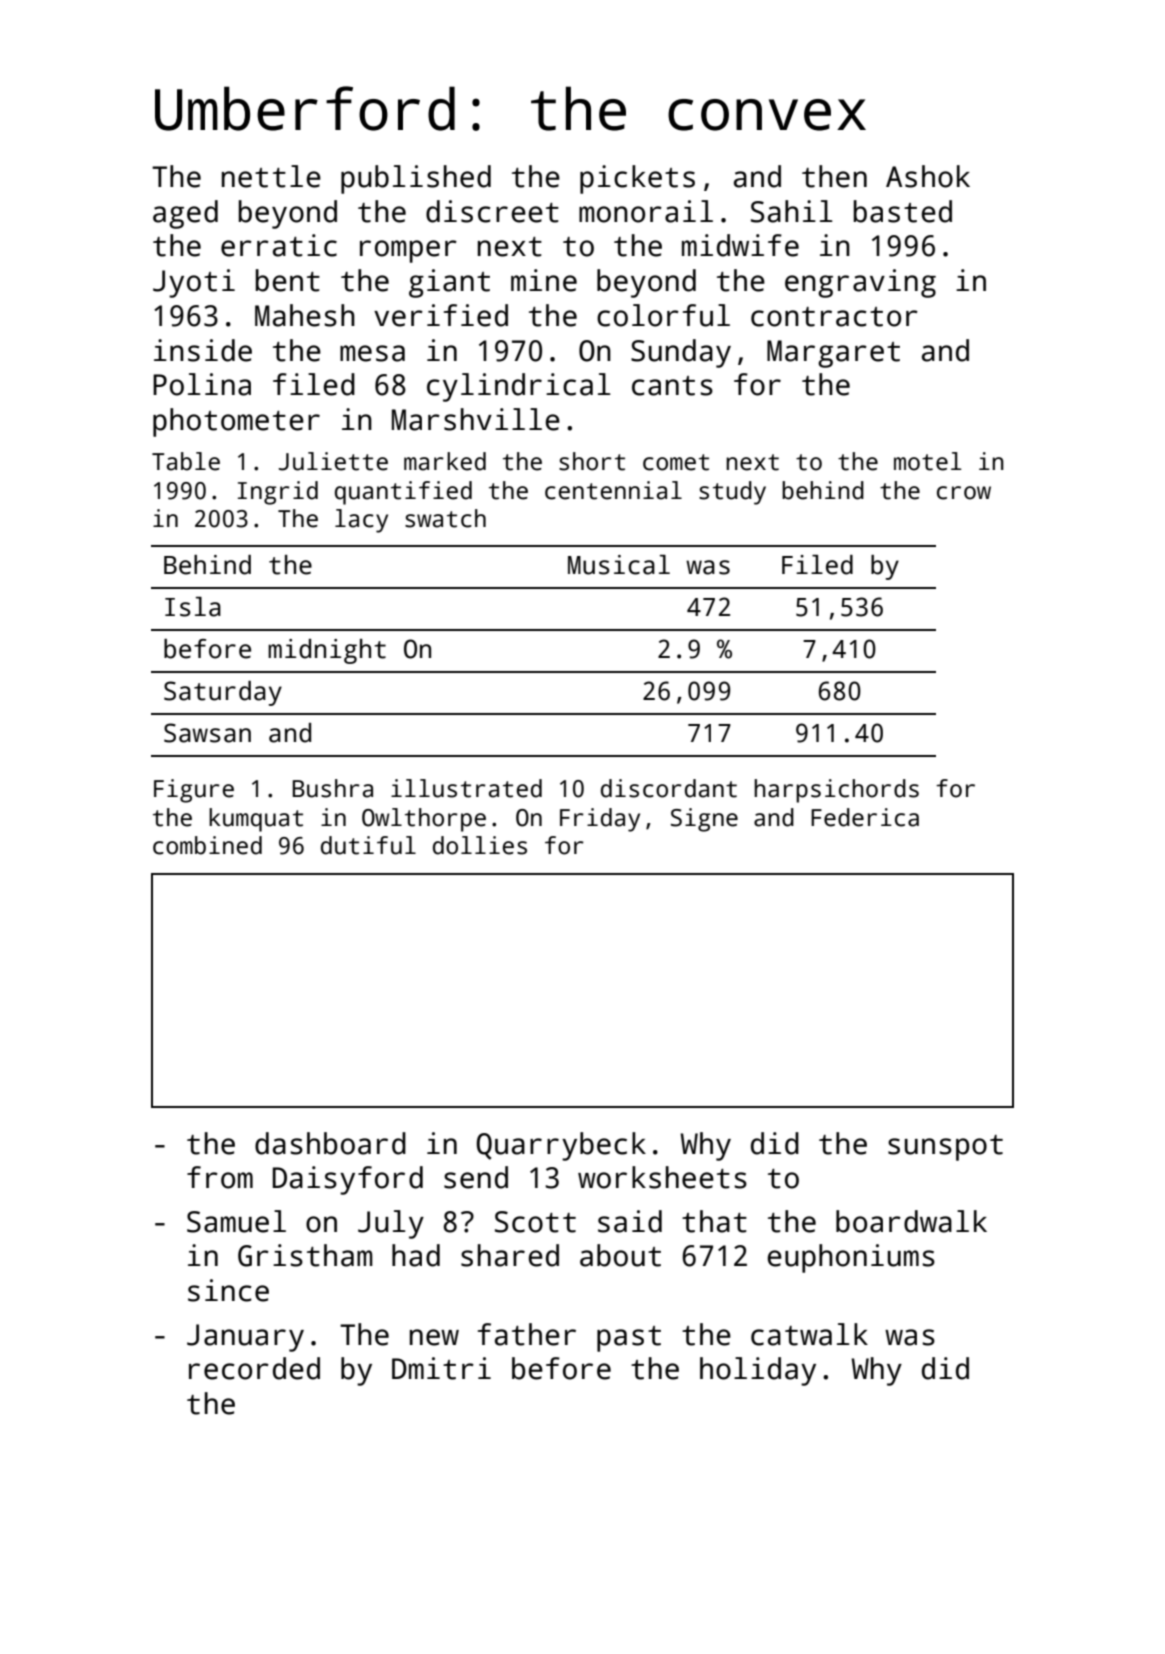 This image has width=1165, height=1654. I want to click on combined, so click(207, 845).
